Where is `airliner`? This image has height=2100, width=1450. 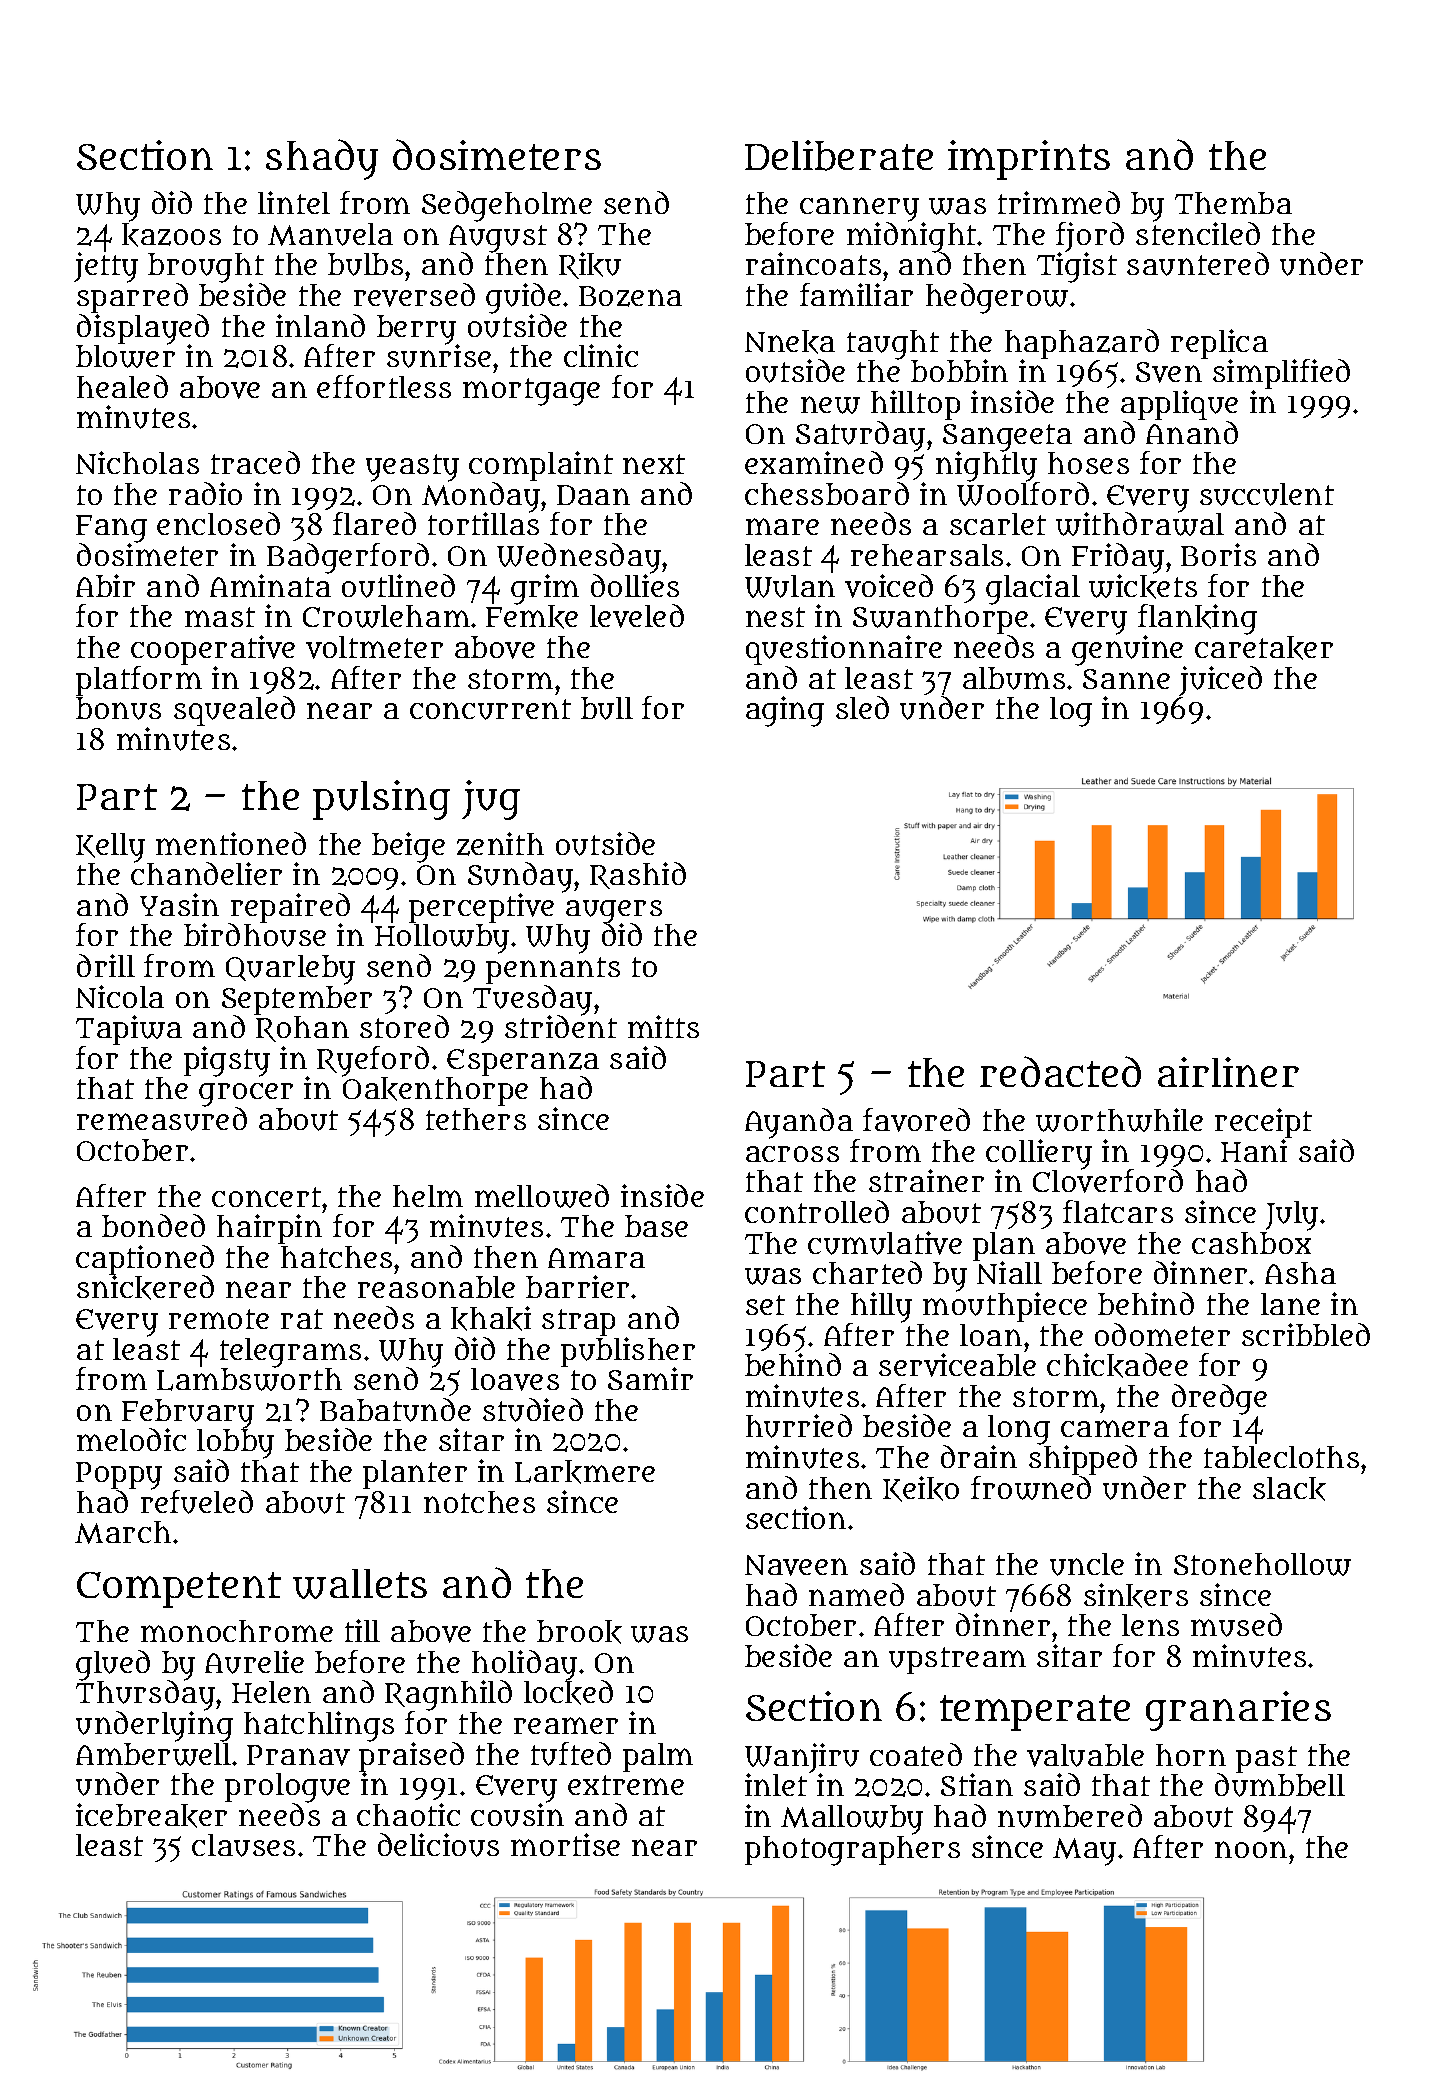 airliner is located at coordinates (1228, 1072).
